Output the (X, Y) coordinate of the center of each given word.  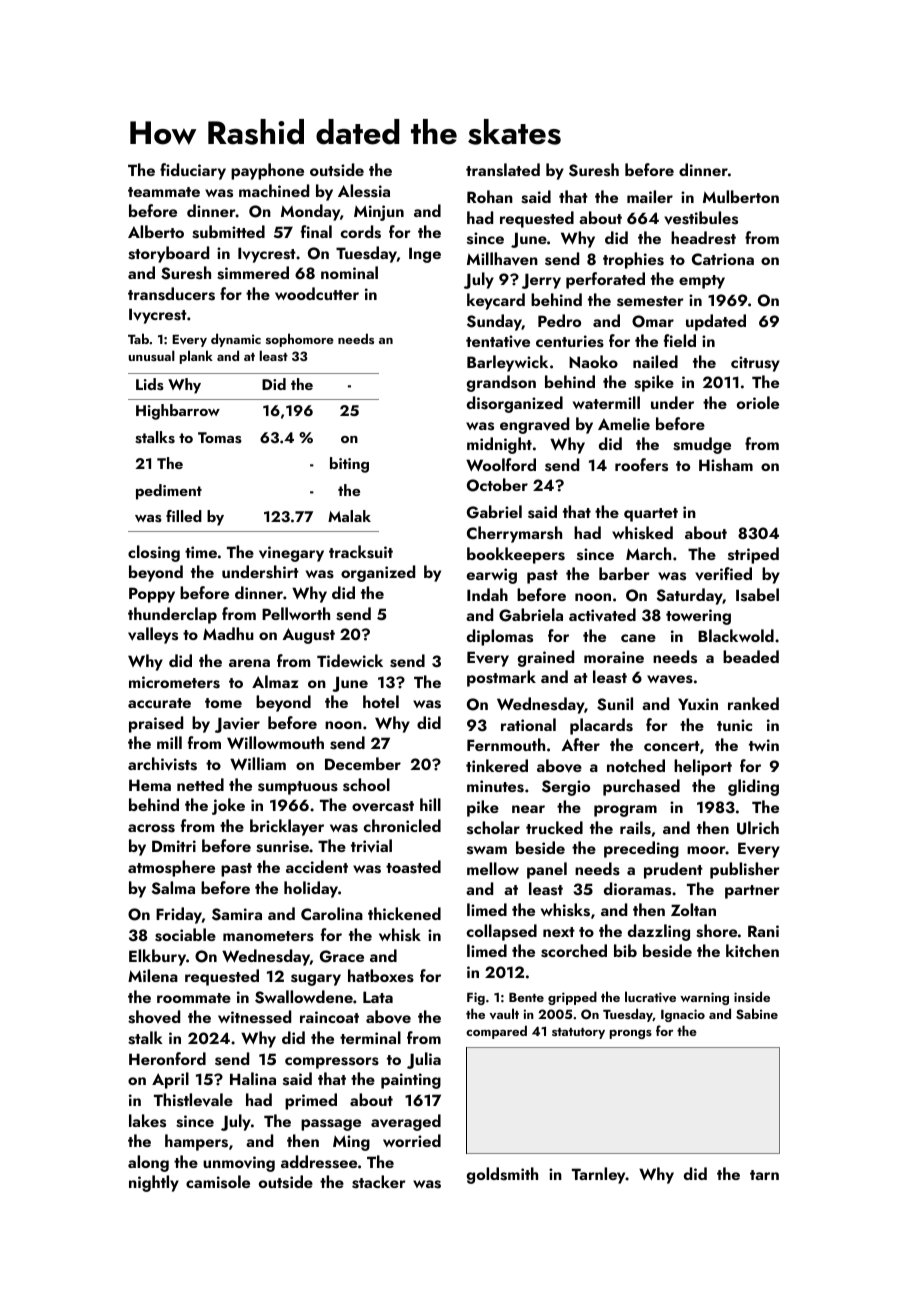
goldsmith (502, 1175)
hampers (196, 1142)
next (559, 932)
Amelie (624, 423)
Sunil (615, 704)
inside (752, 996)
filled (184, 516)
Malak (349, 516)
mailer (650, 196)
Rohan (490, 196)
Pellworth (296, 613)
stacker (379, 1182)
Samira (237, 914)
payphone (267, 171)
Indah (487, 594)
